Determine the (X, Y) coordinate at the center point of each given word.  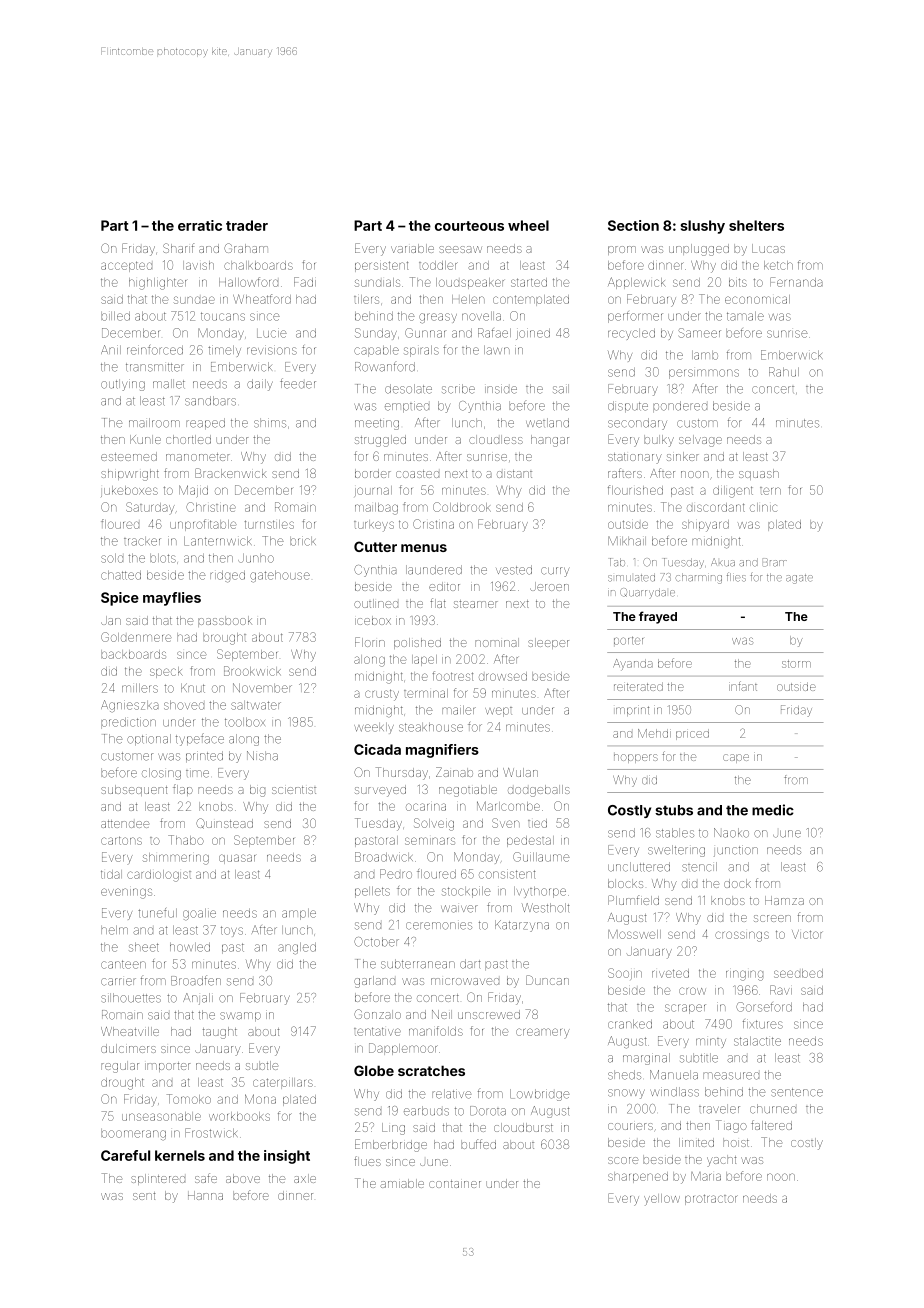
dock (737, 883)
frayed (658, 617)
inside (501, 389)
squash (759, 474)
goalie (199, 914)
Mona (260, 1099)
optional (149, 740)
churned (773, 1109)
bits (738, 282)
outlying (123, 385)
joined (533, 334)
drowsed (503, 676)
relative (451, 1094)
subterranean (418, 964)
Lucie (272, 333)
